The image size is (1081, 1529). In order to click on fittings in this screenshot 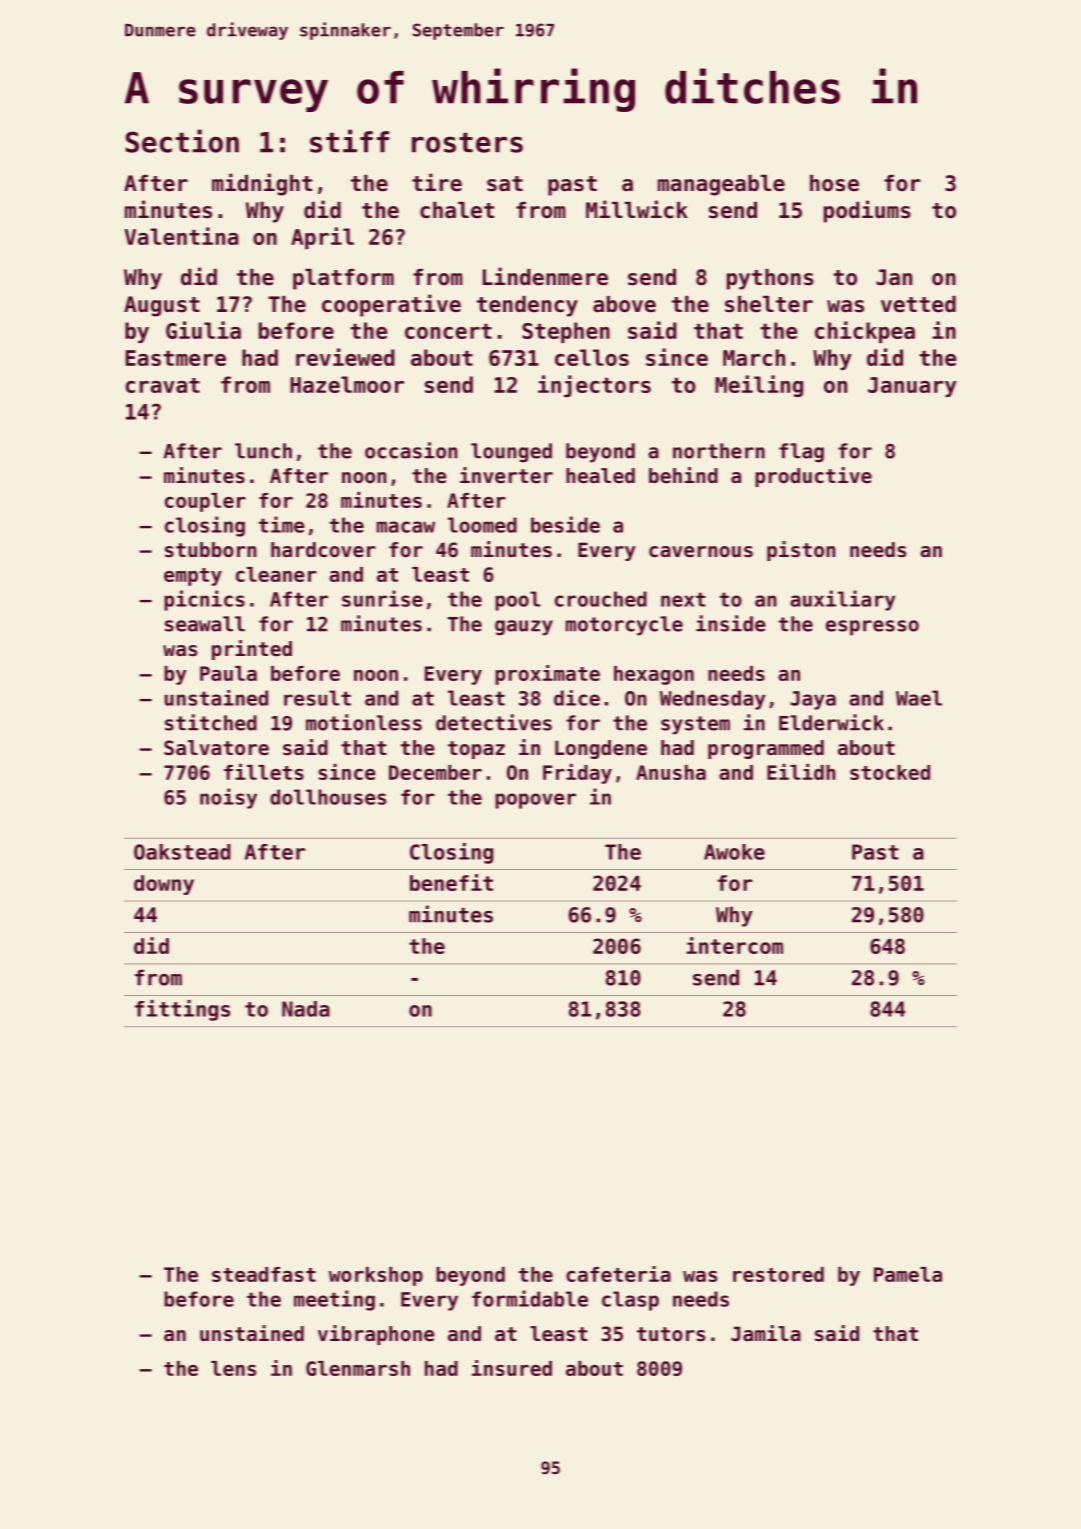, I will do `click(182, 1010)`.
